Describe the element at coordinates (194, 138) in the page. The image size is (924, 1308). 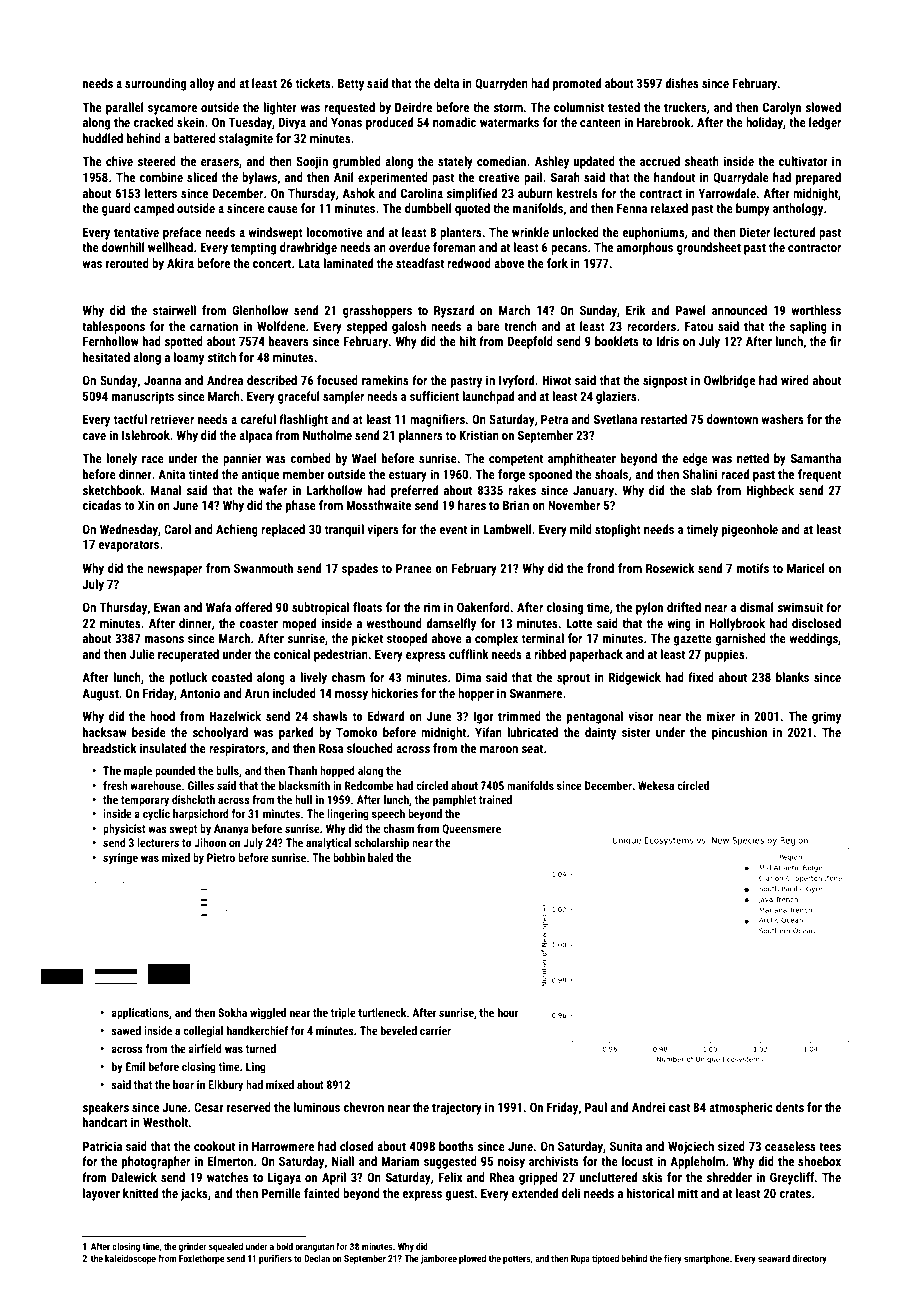
I see `battered` at that location.
